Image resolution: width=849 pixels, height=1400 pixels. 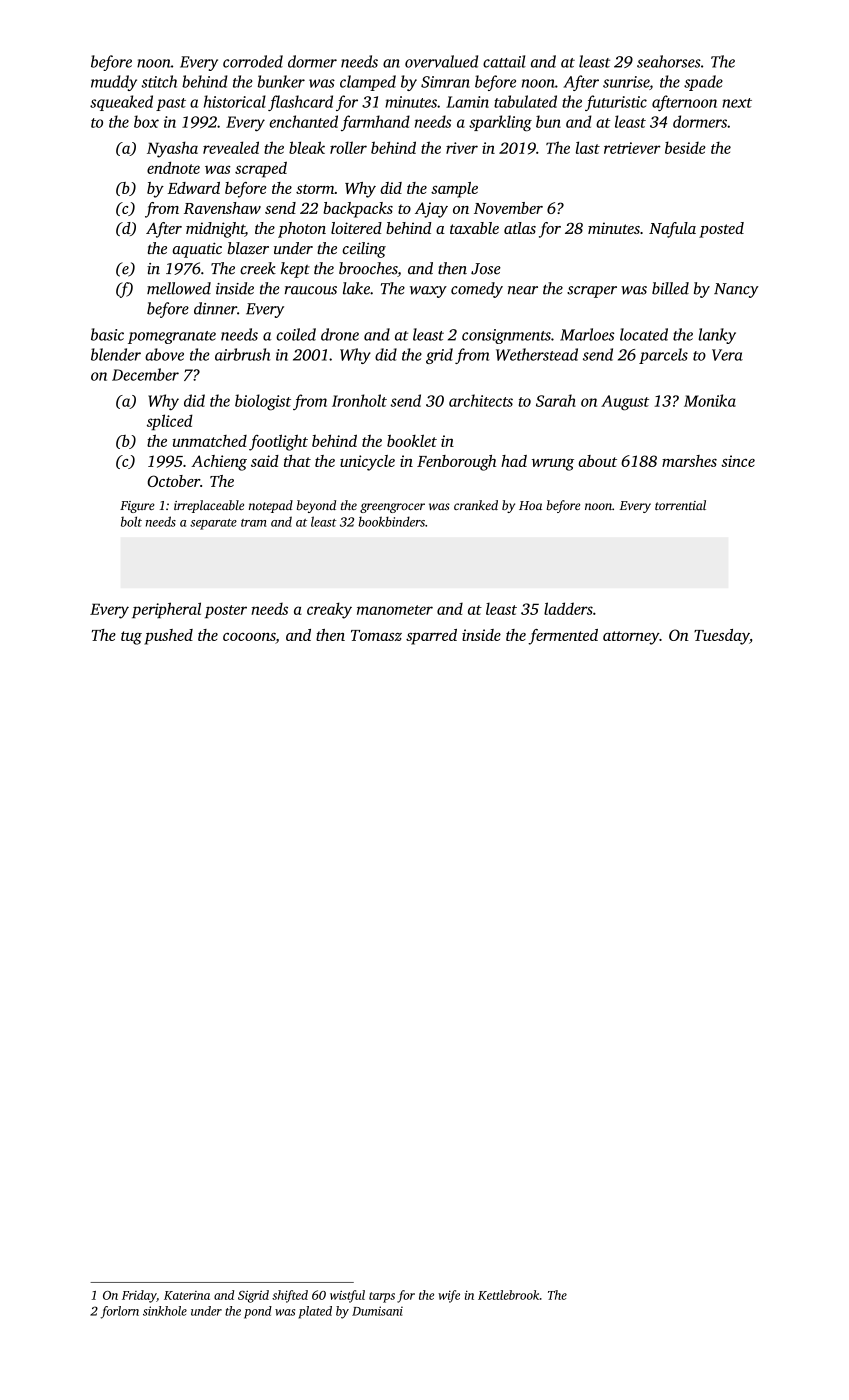 I want to click on seahorses, so click(x=669, y=61).
